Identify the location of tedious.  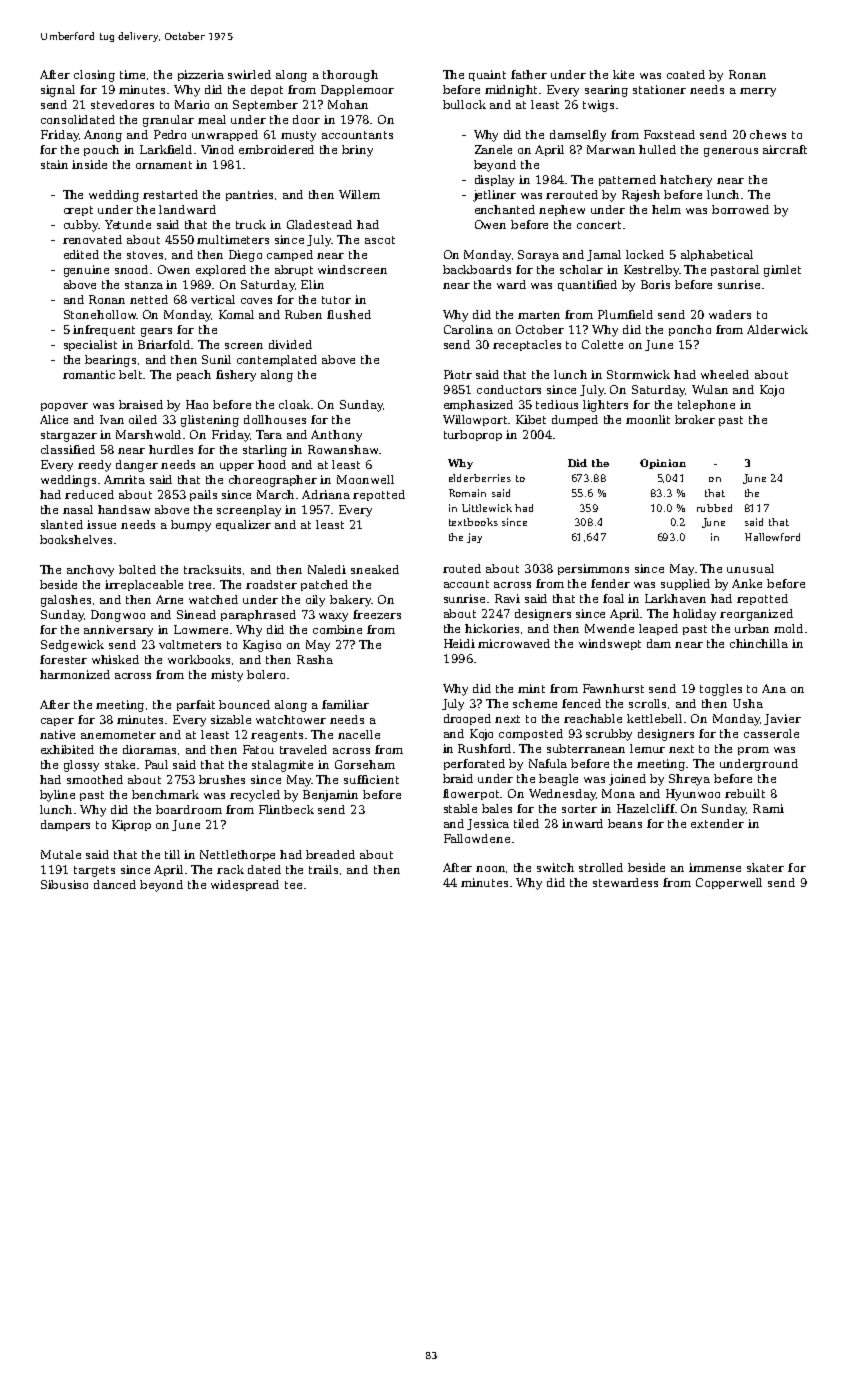
(557, 404).
